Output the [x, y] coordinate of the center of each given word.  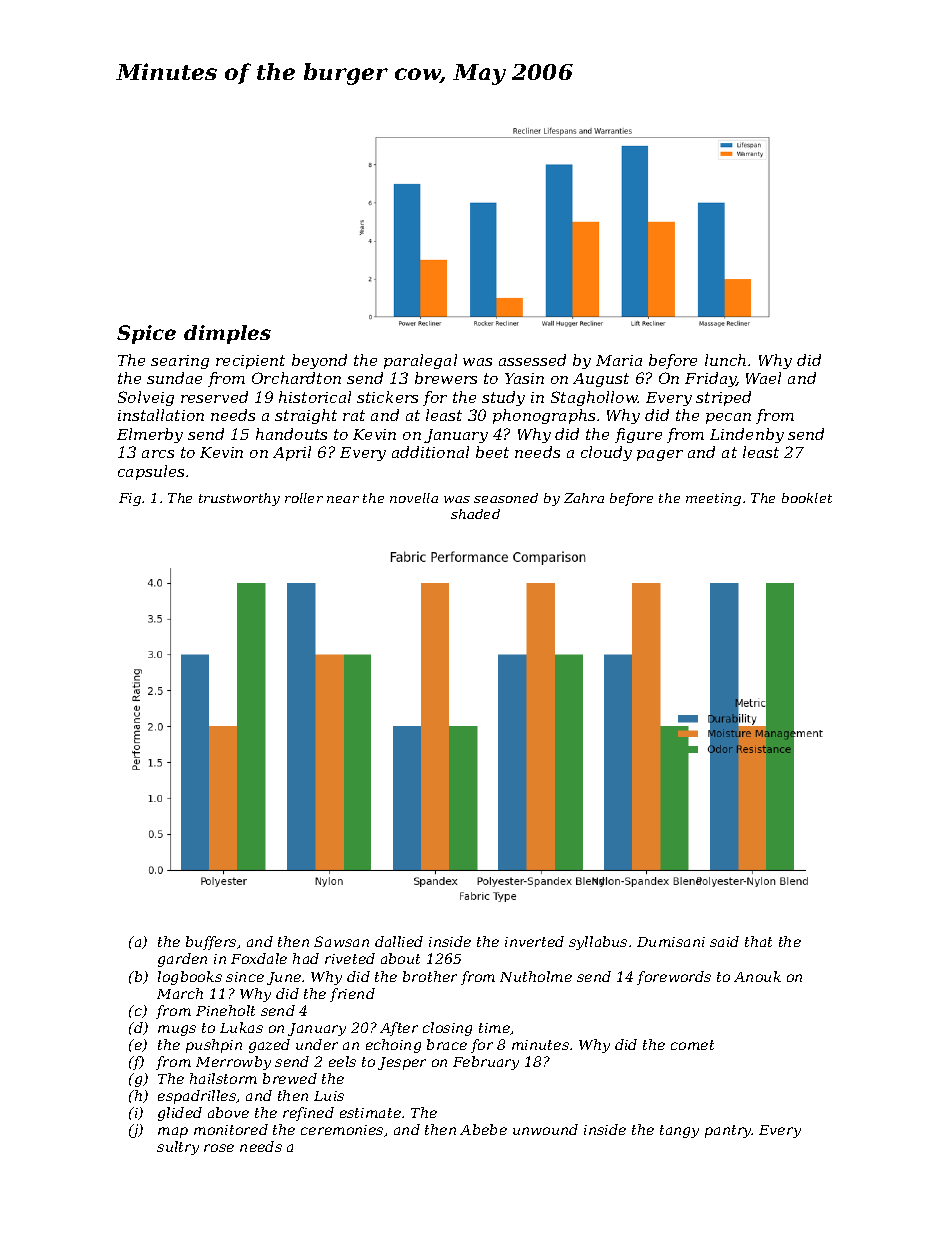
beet [492, 452]
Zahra [584, 498]
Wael [763, 378]
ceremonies [342, 1130]
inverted [534, 941]
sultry [178, 1148]
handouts [291, 434]
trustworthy [239, 499]
